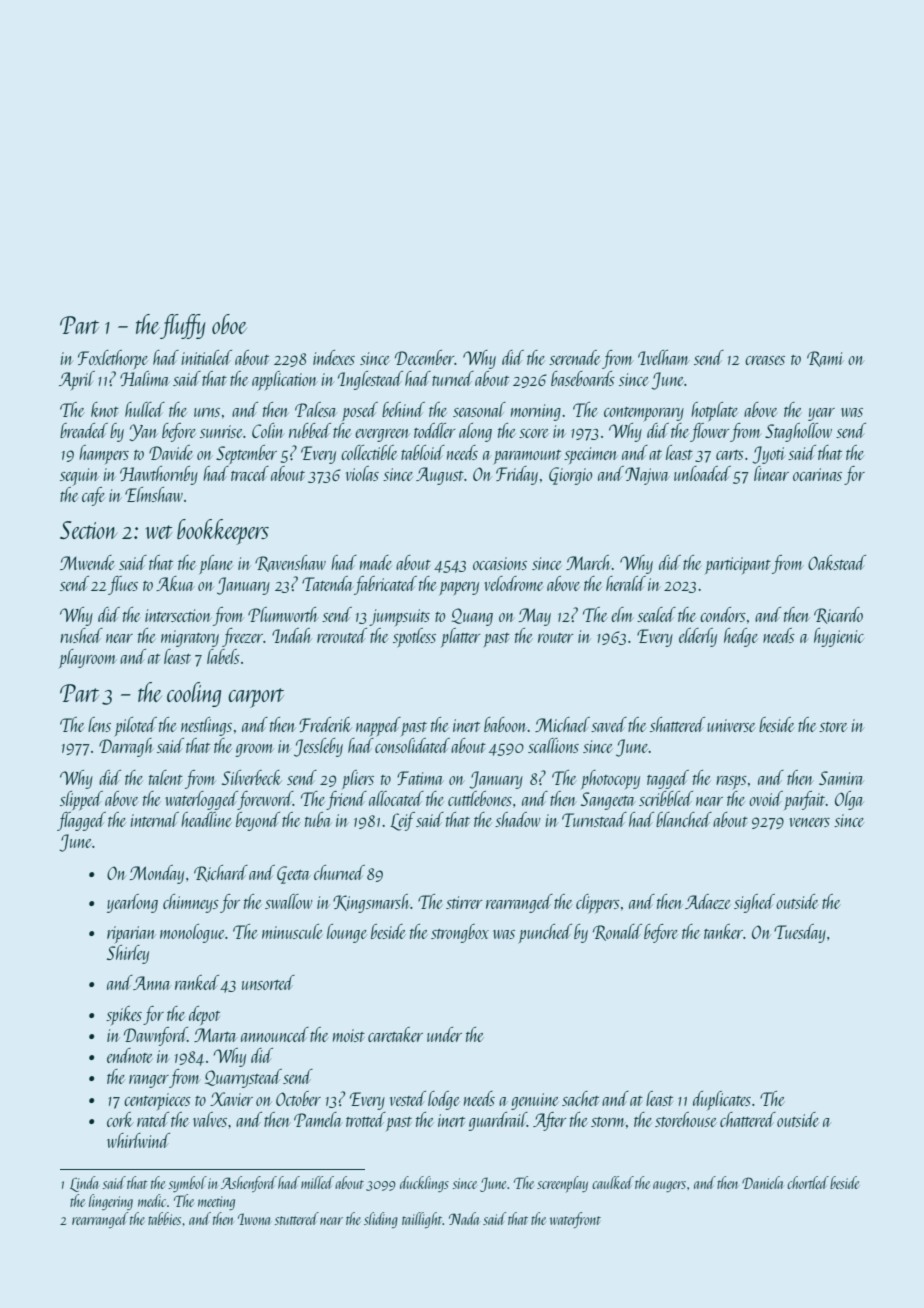  What do you see at coordinates (258, 821) in the screenshot?
I see `beyond` at bounding box center [258, 821].
